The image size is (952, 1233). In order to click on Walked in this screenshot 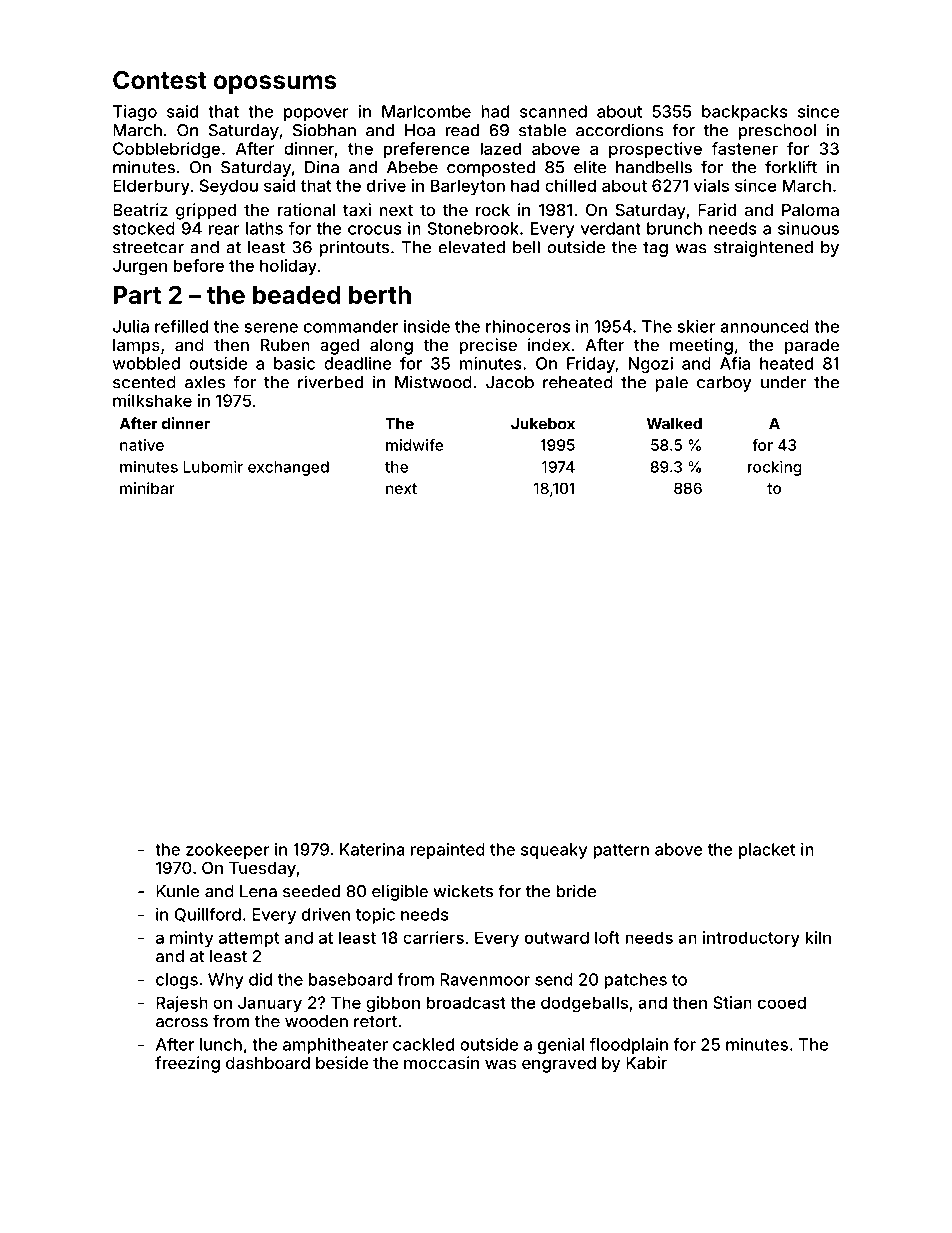, I will do `click(674, 424)`.
